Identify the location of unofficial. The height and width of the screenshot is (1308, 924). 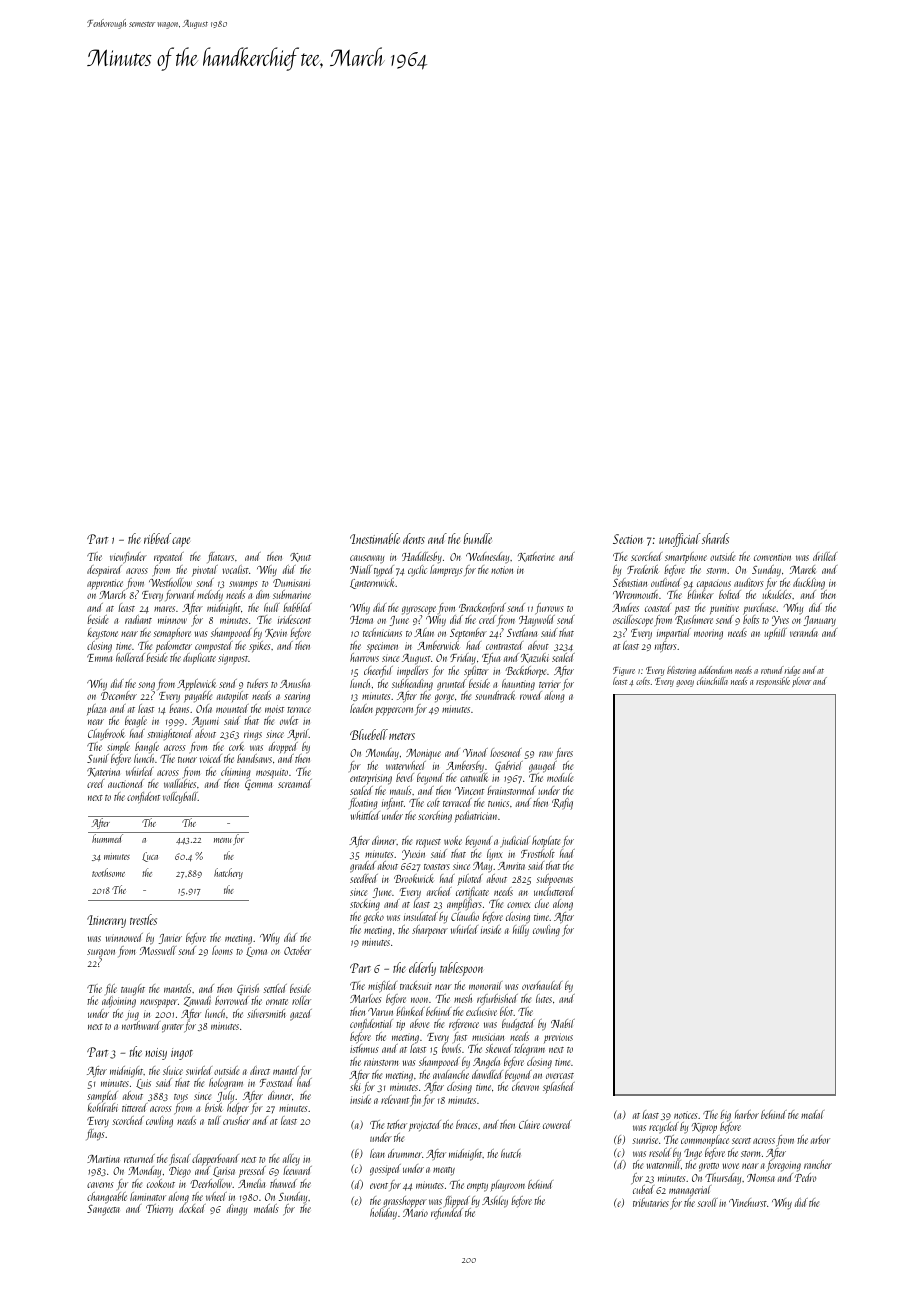
(679, 540).
